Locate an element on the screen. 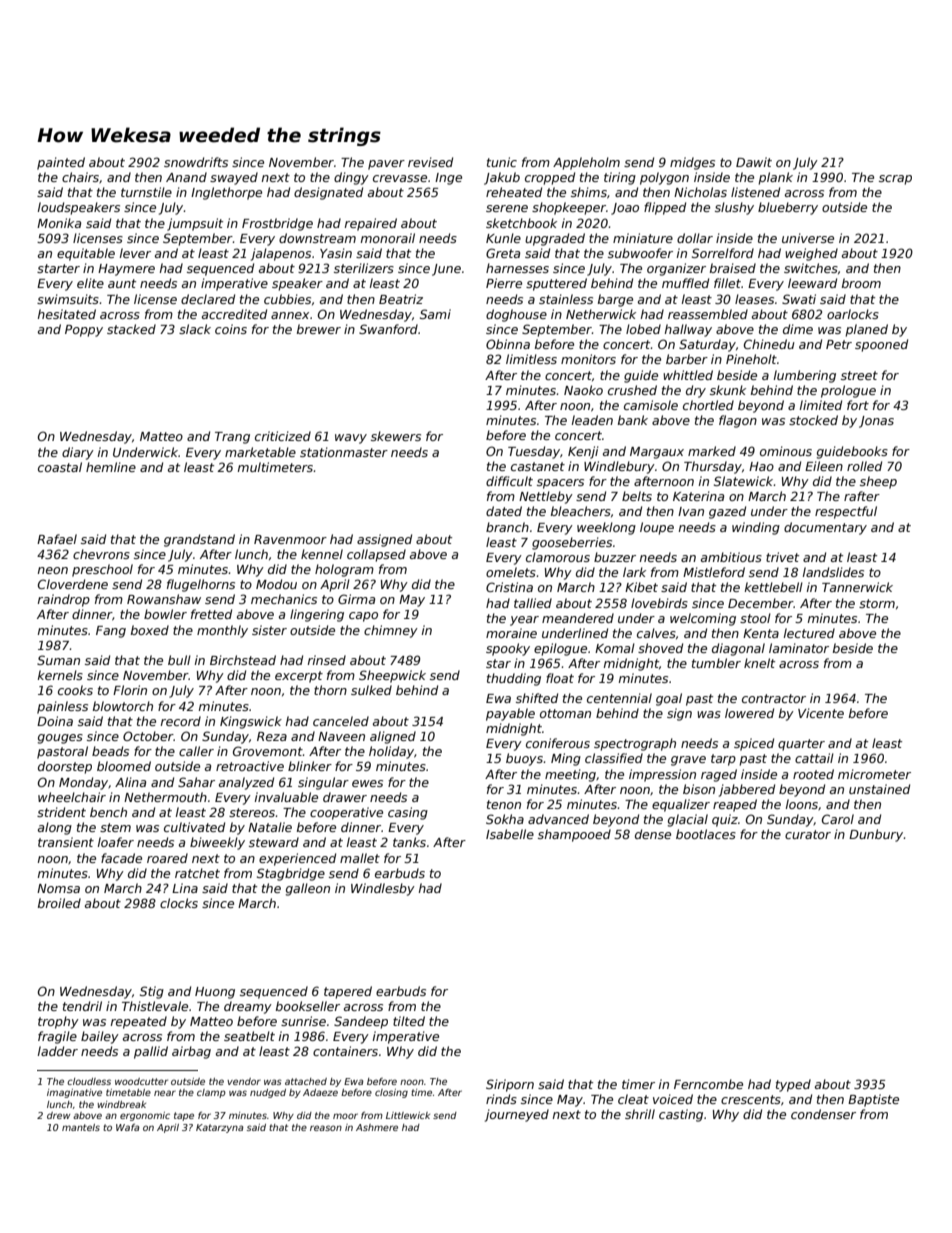 This screenshot has width=952, height=1233. wheelchair is located at coordinates (72, 797).
